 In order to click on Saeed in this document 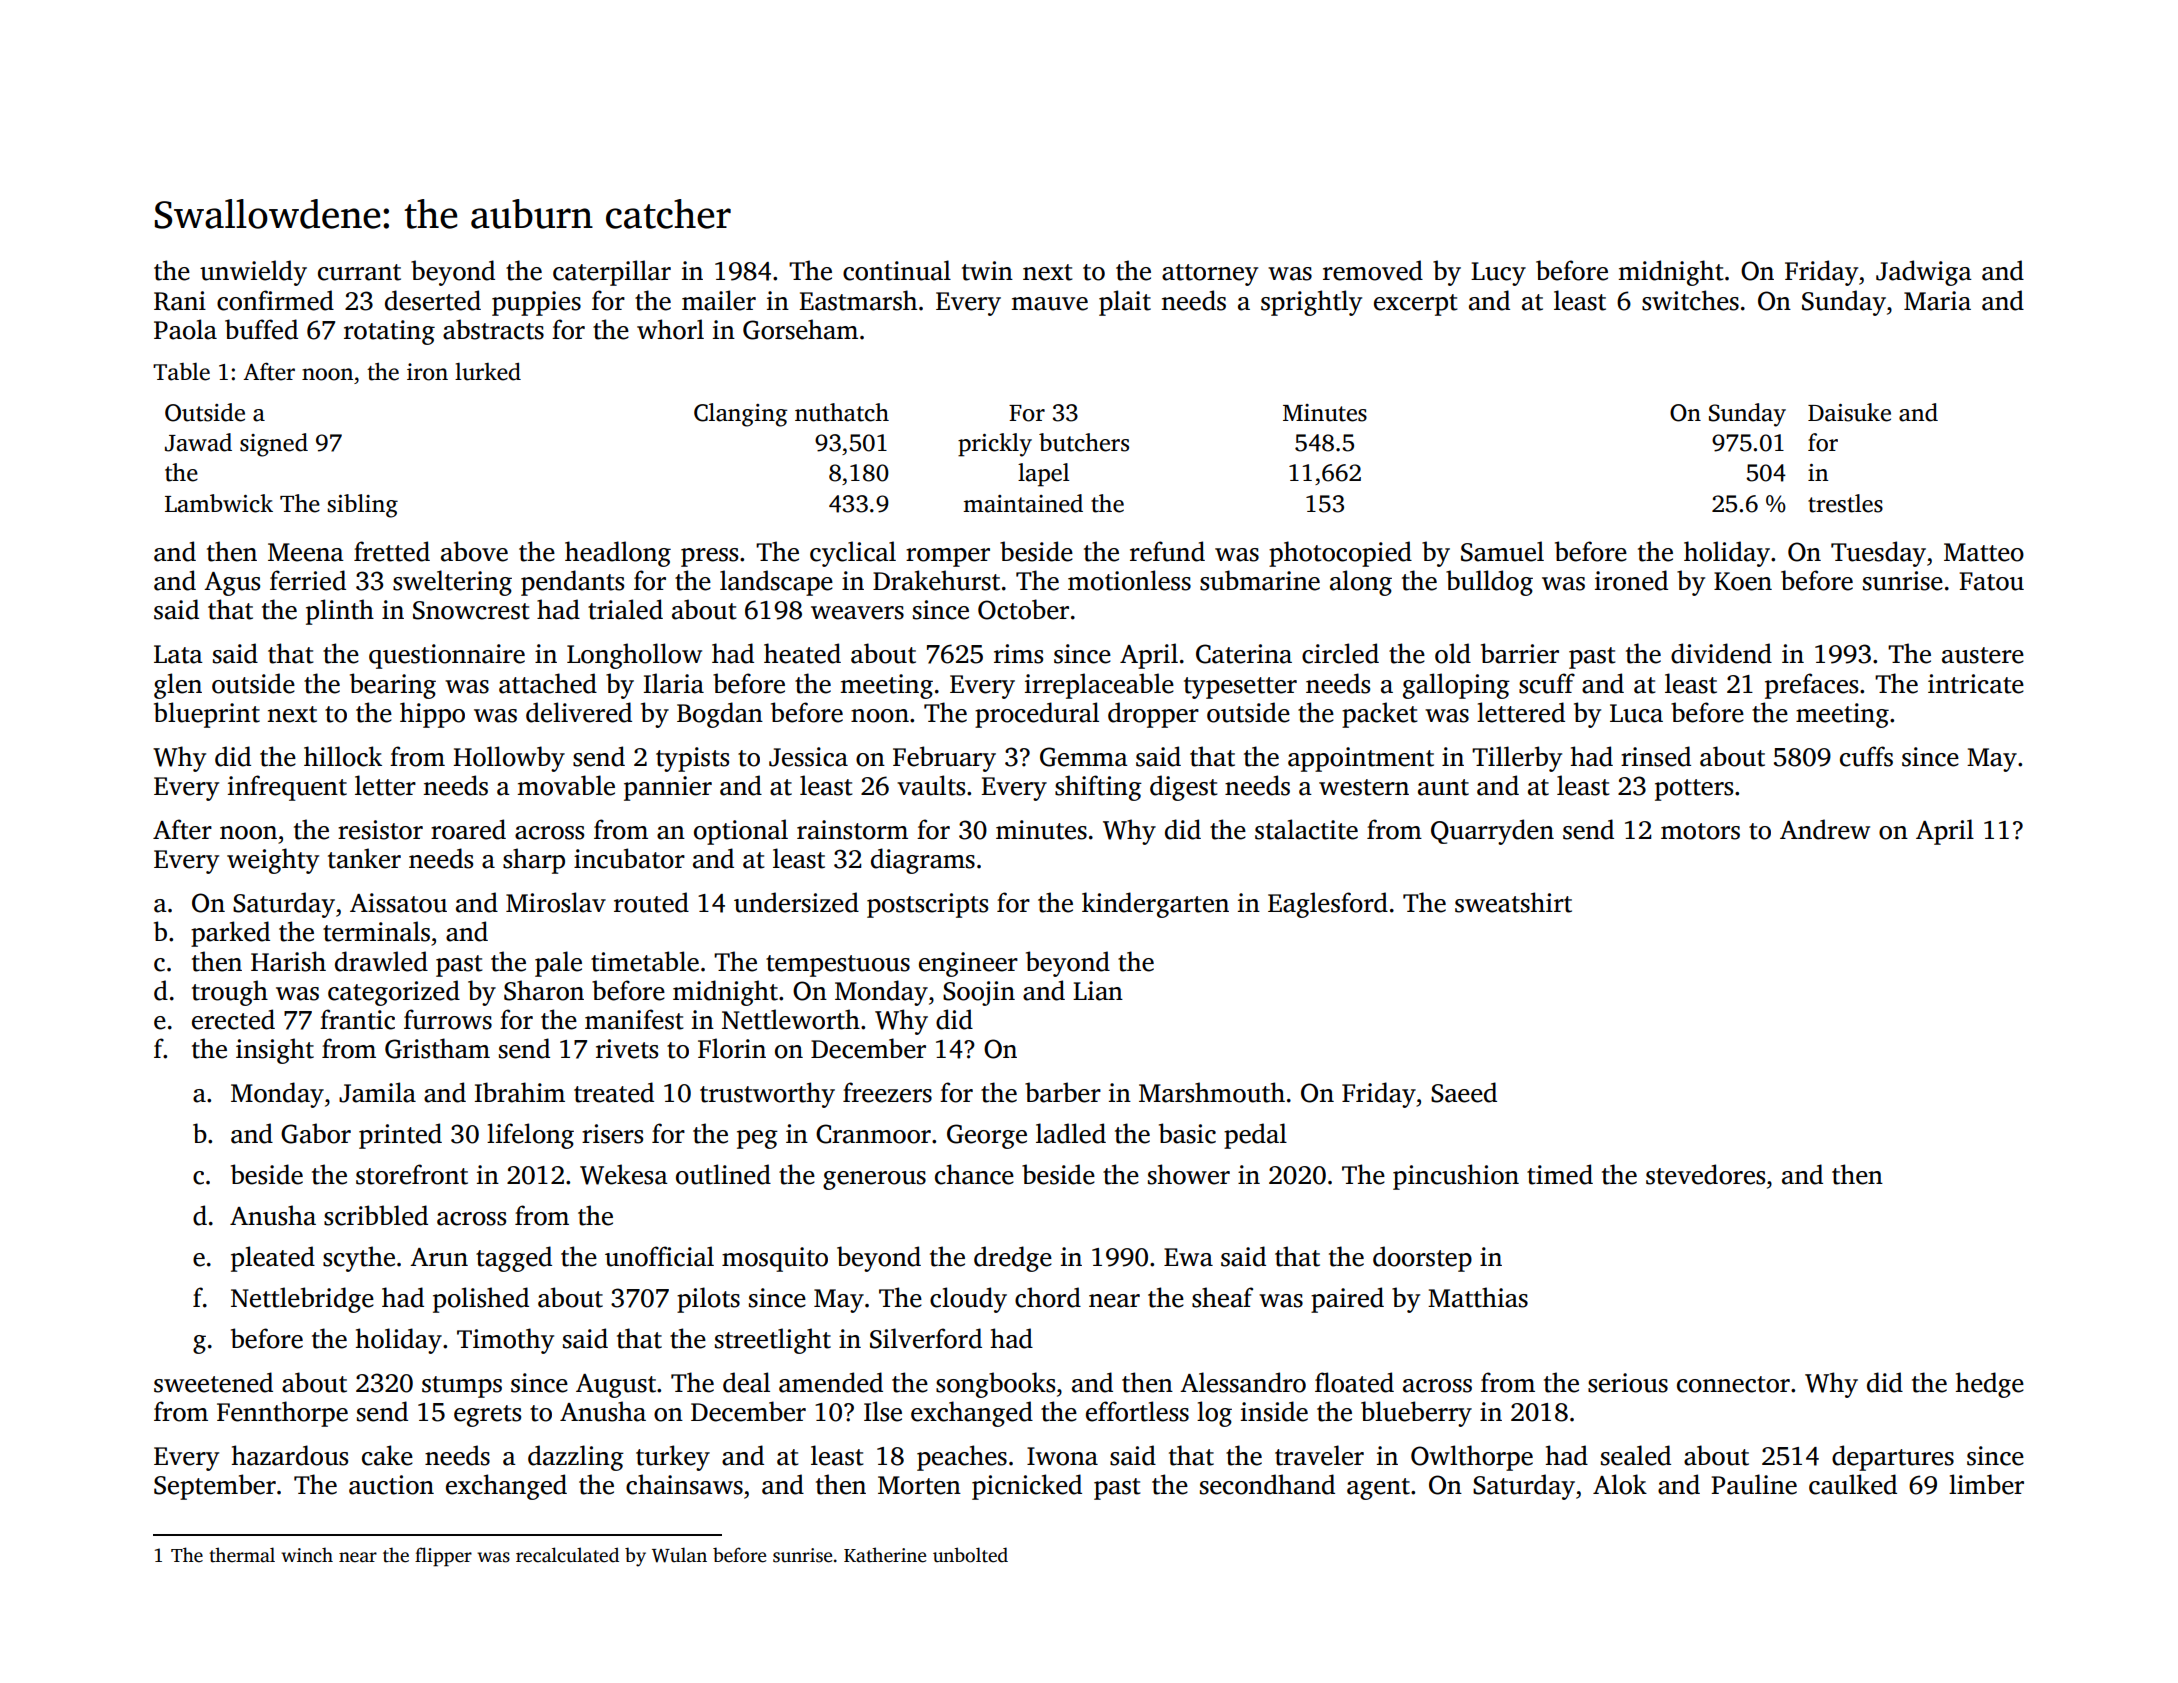, I will do `click(1464, 1092)`.
